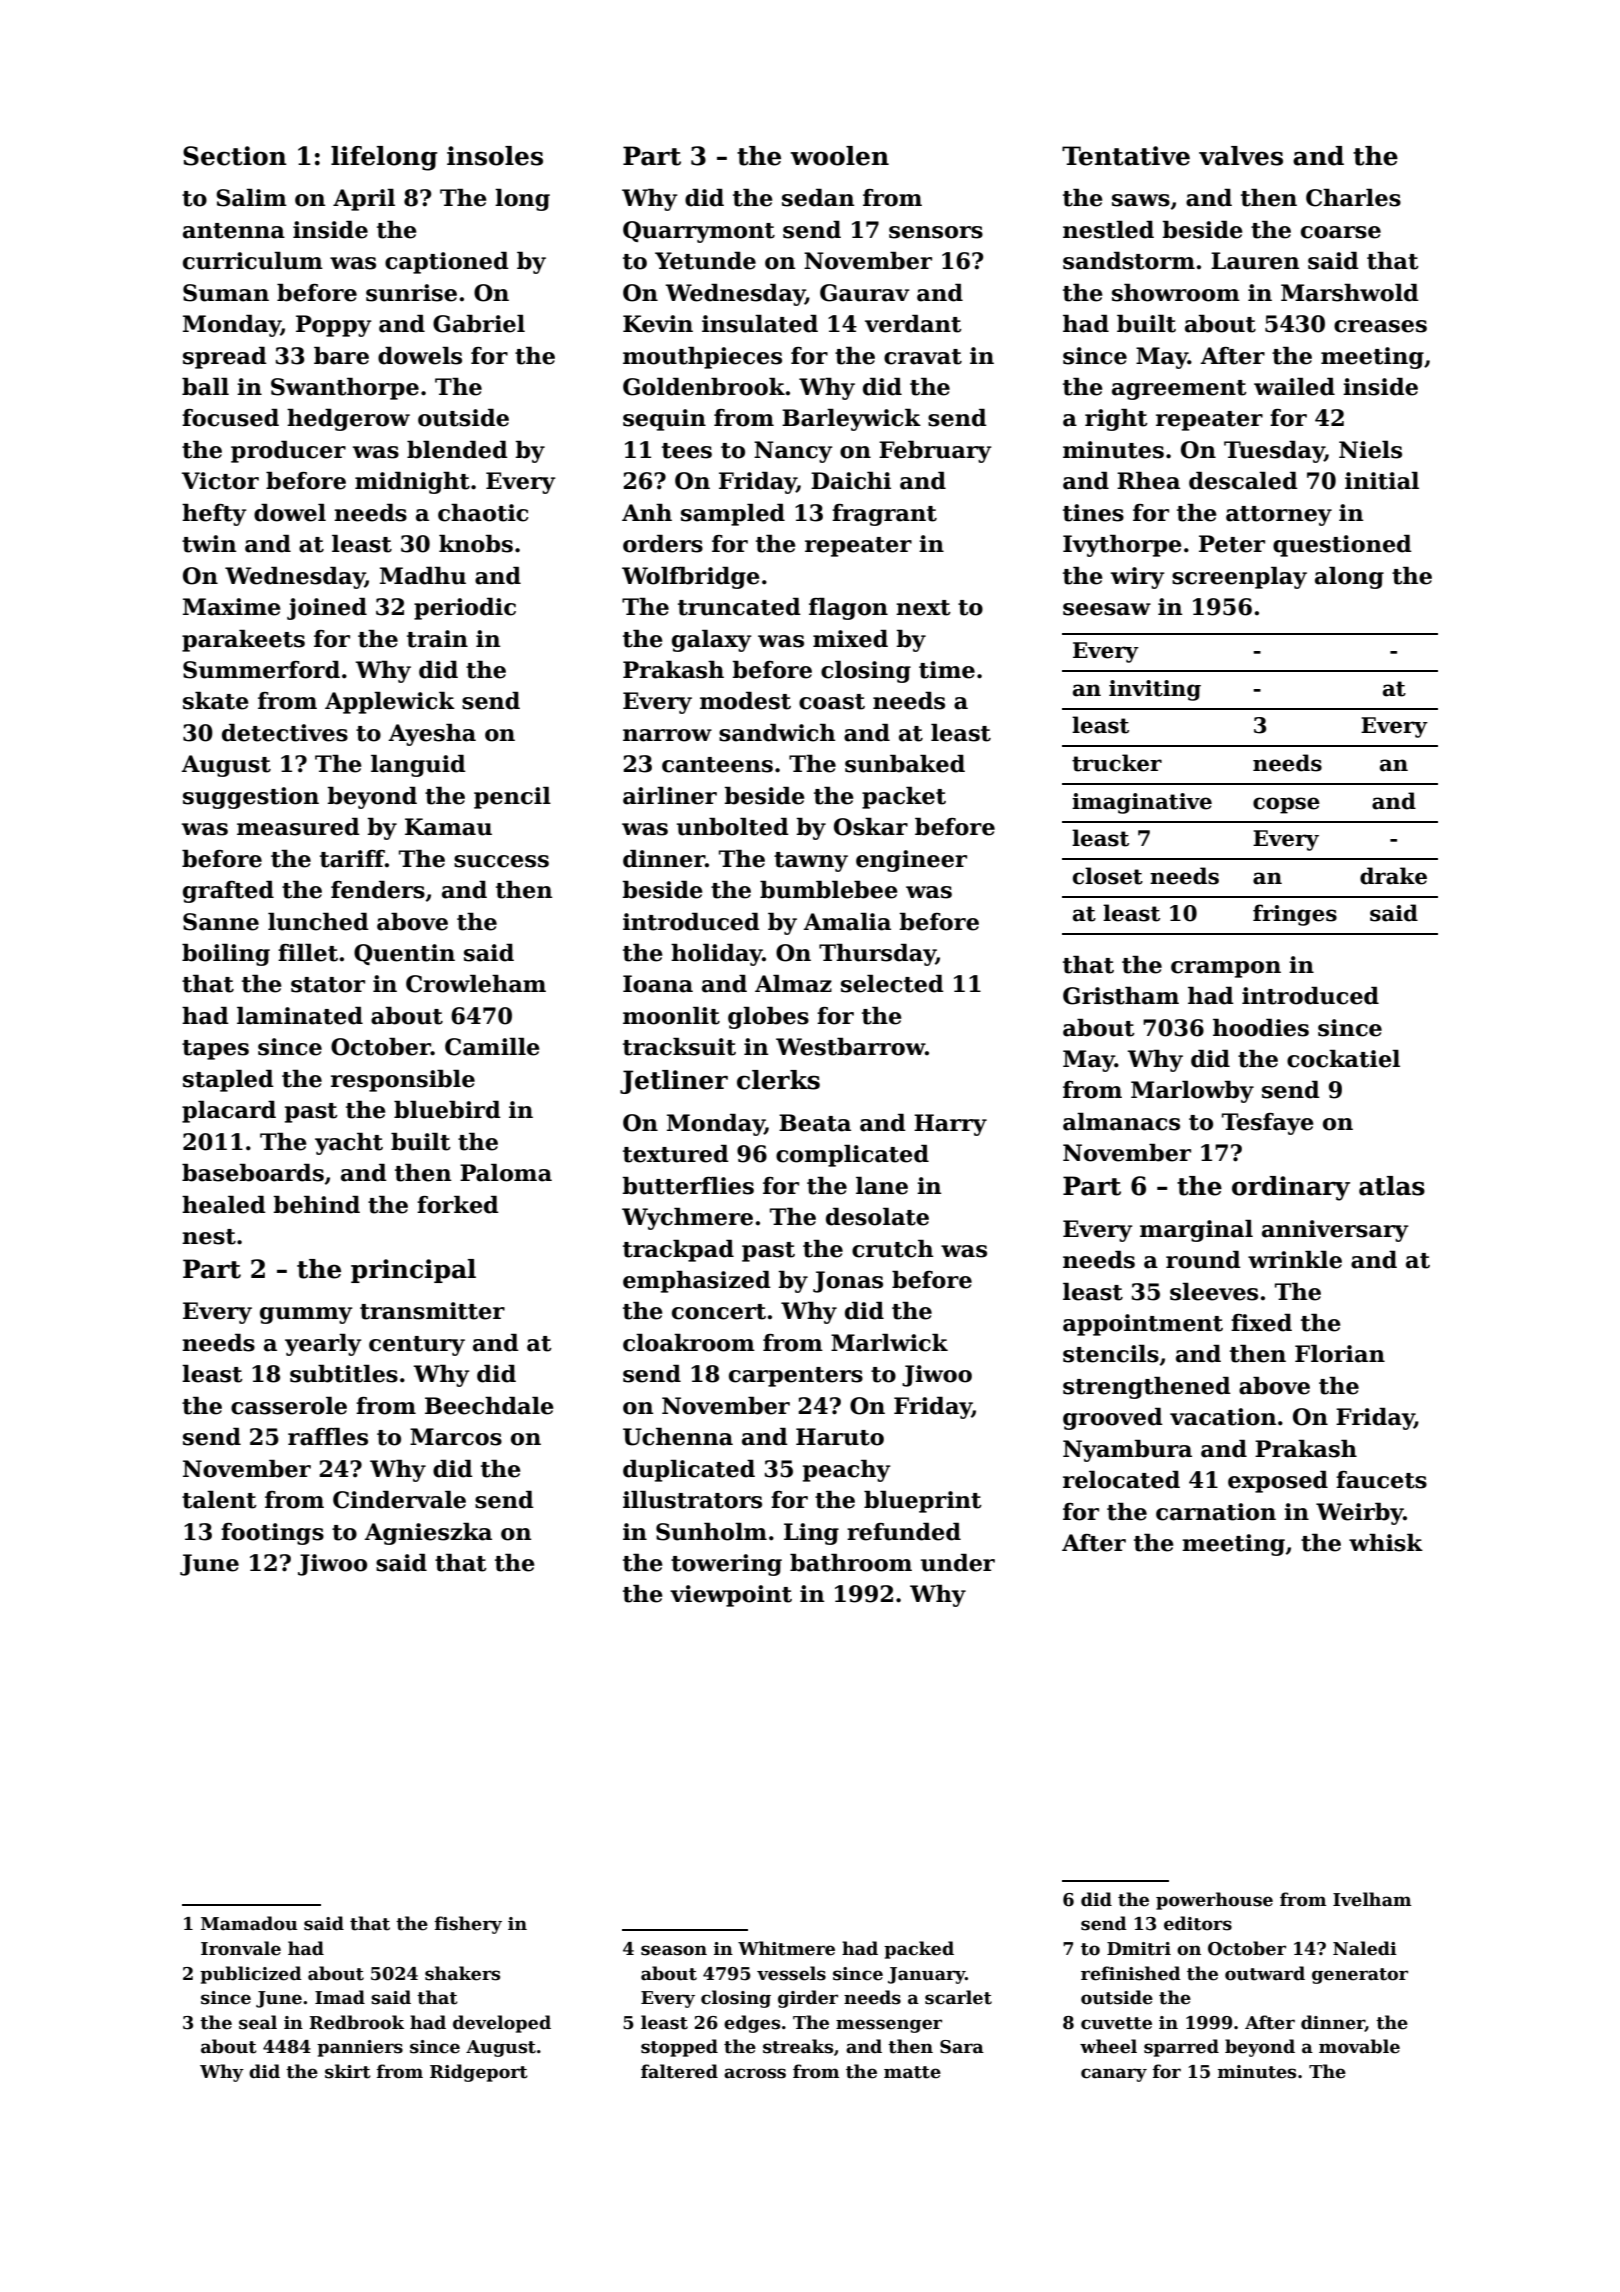  Describe the element at coordinates (344, 1374) in the screenshot. I see `subtitles` at that location.
